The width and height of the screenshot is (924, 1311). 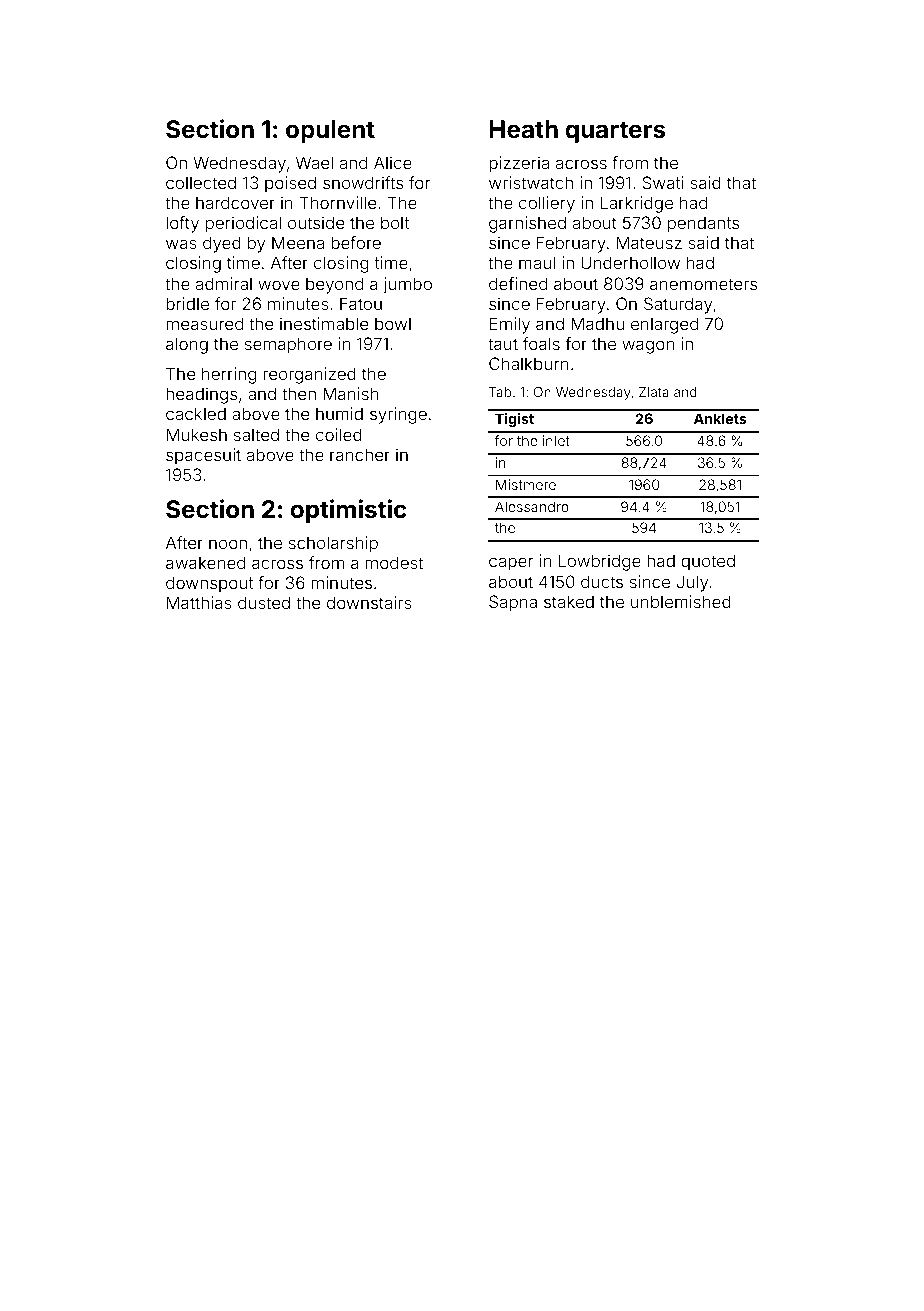 I want to click on Swati, so click(x=663, y=182).
